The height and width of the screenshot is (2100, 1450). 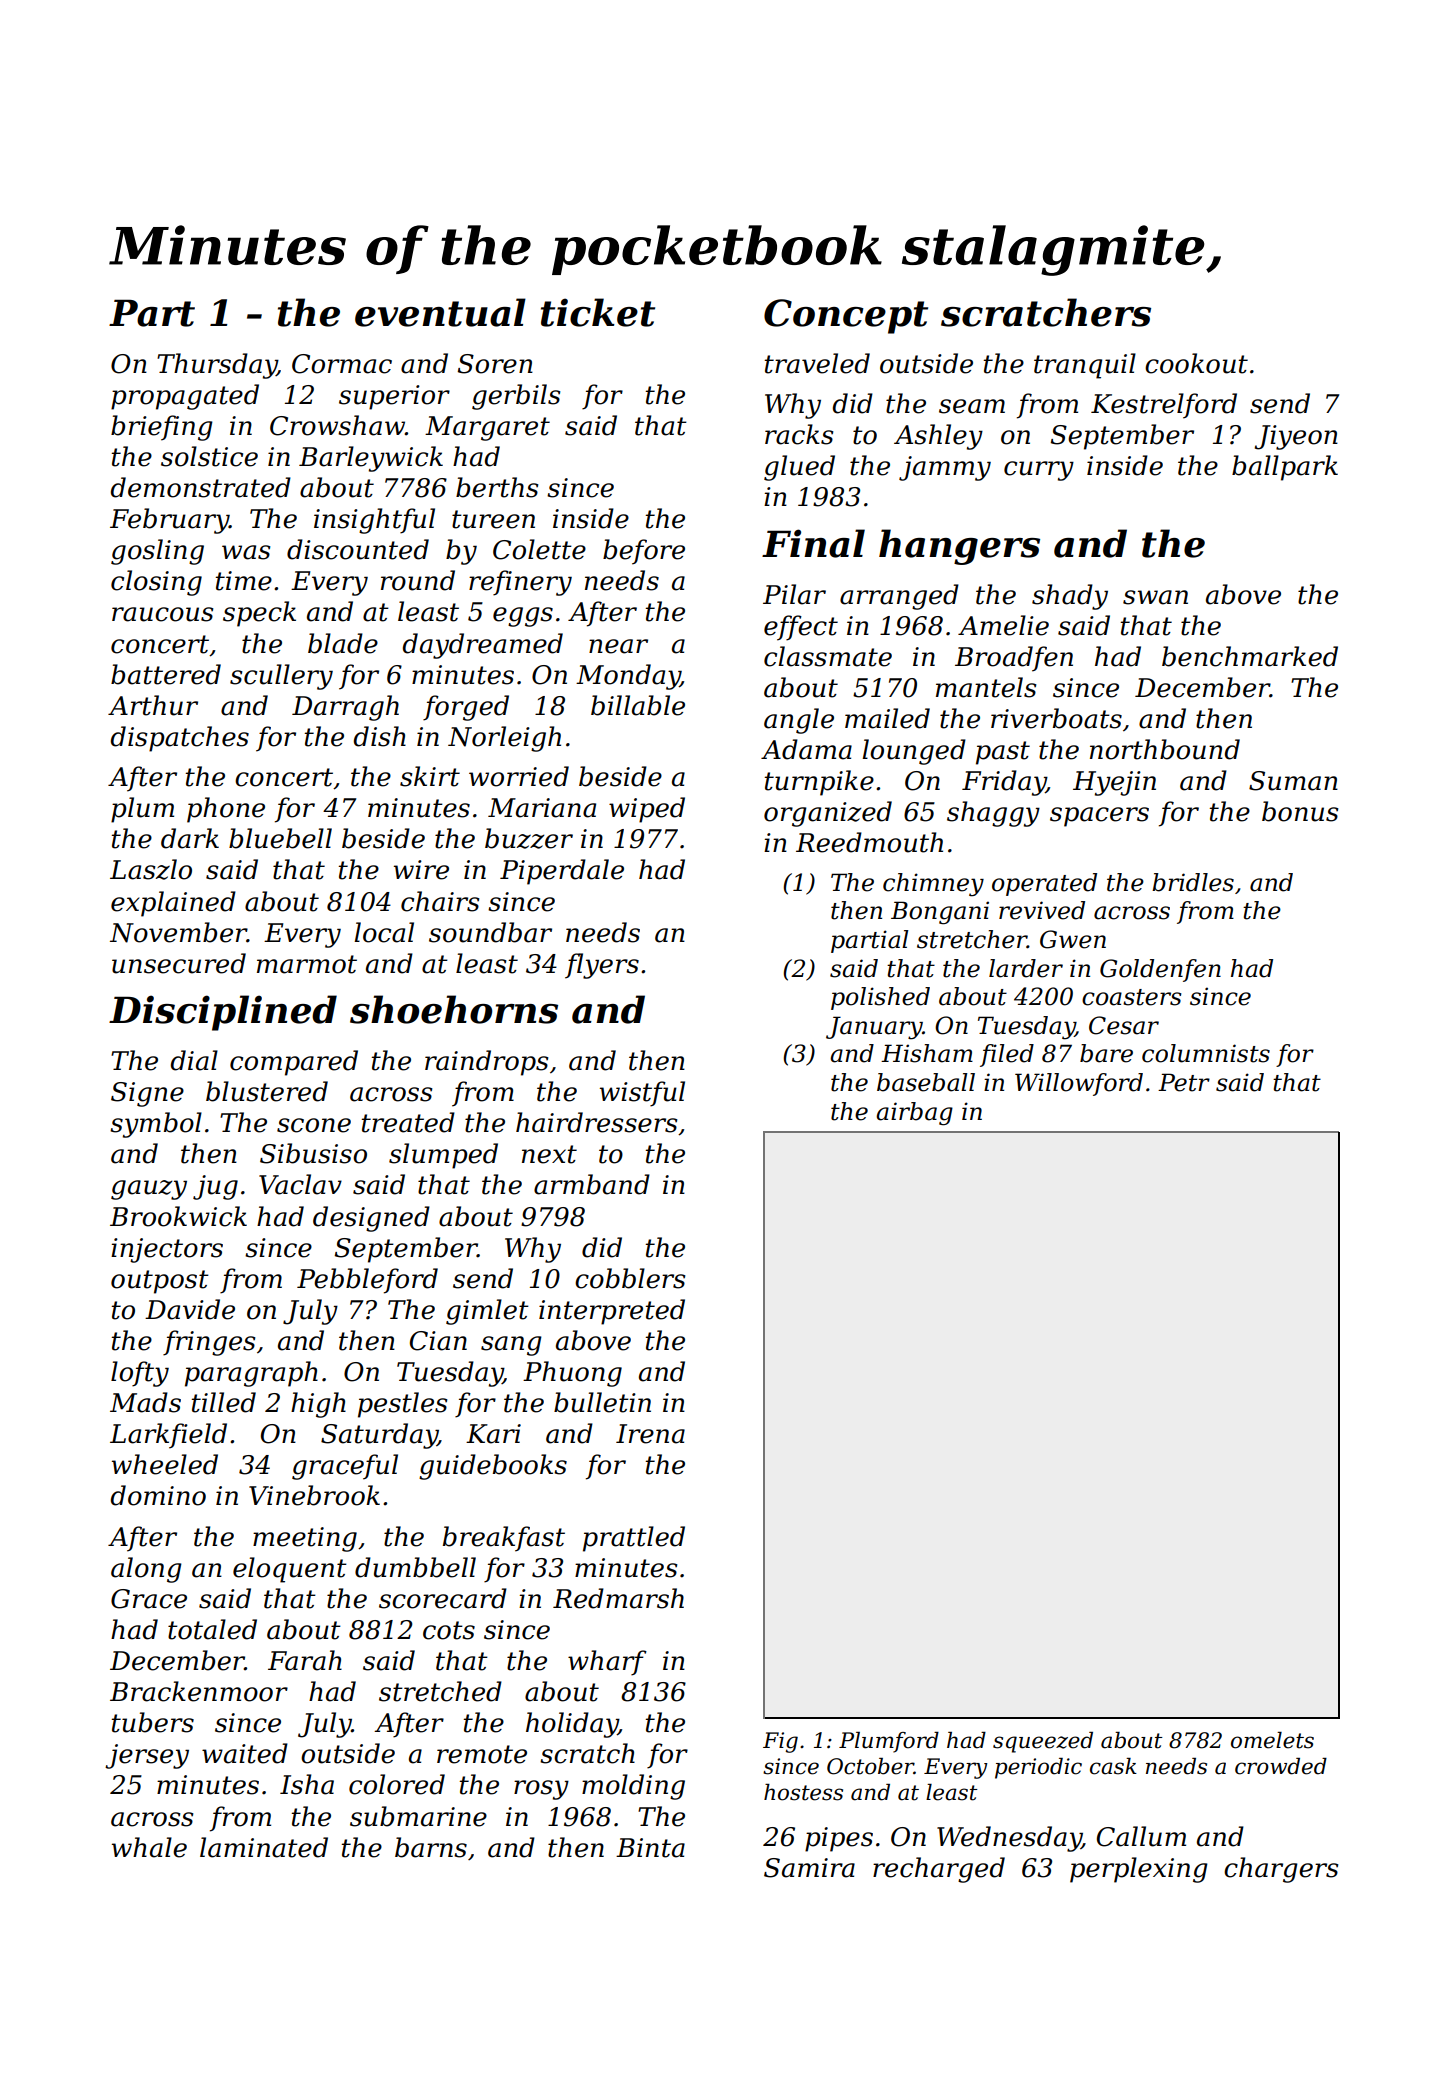 What do you see at coordinates (318, 1405) in the screenshot?
I see `high` at bounding box center [318, 1405].
